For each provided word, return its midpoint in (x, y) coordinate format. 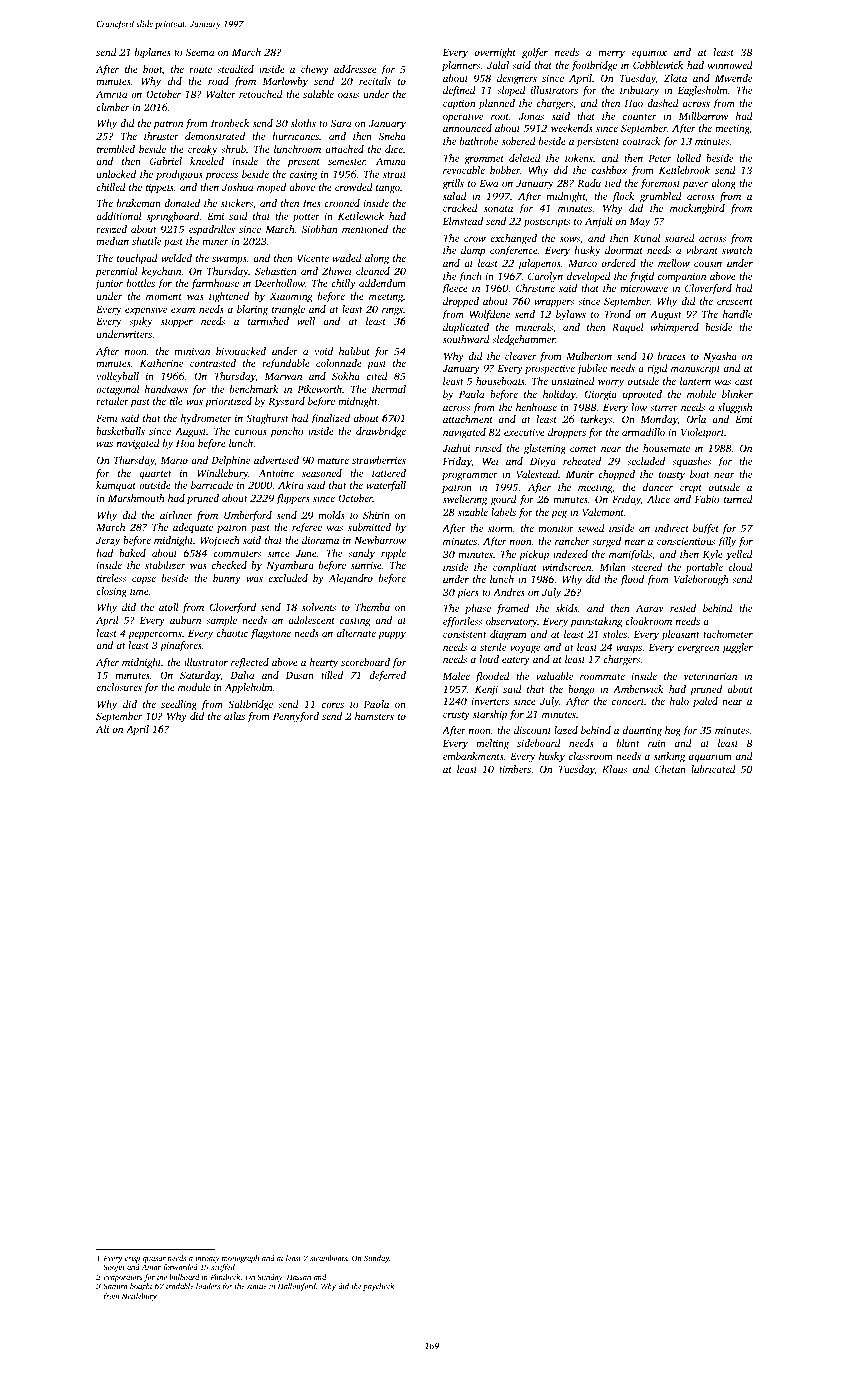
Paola (376, 704)
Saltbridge (250, 705)
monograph (240, 1259)
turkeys (596, 420)
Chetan (670, 769)
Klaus (614, 769)
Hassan (299, 1277)
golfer (535, 53)
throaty (207, 1259)
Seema (200, 52)
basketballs (120, 431)
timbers (515, 769)
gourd (504, 500)
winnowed (730, 65)
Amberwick (638, 689)
